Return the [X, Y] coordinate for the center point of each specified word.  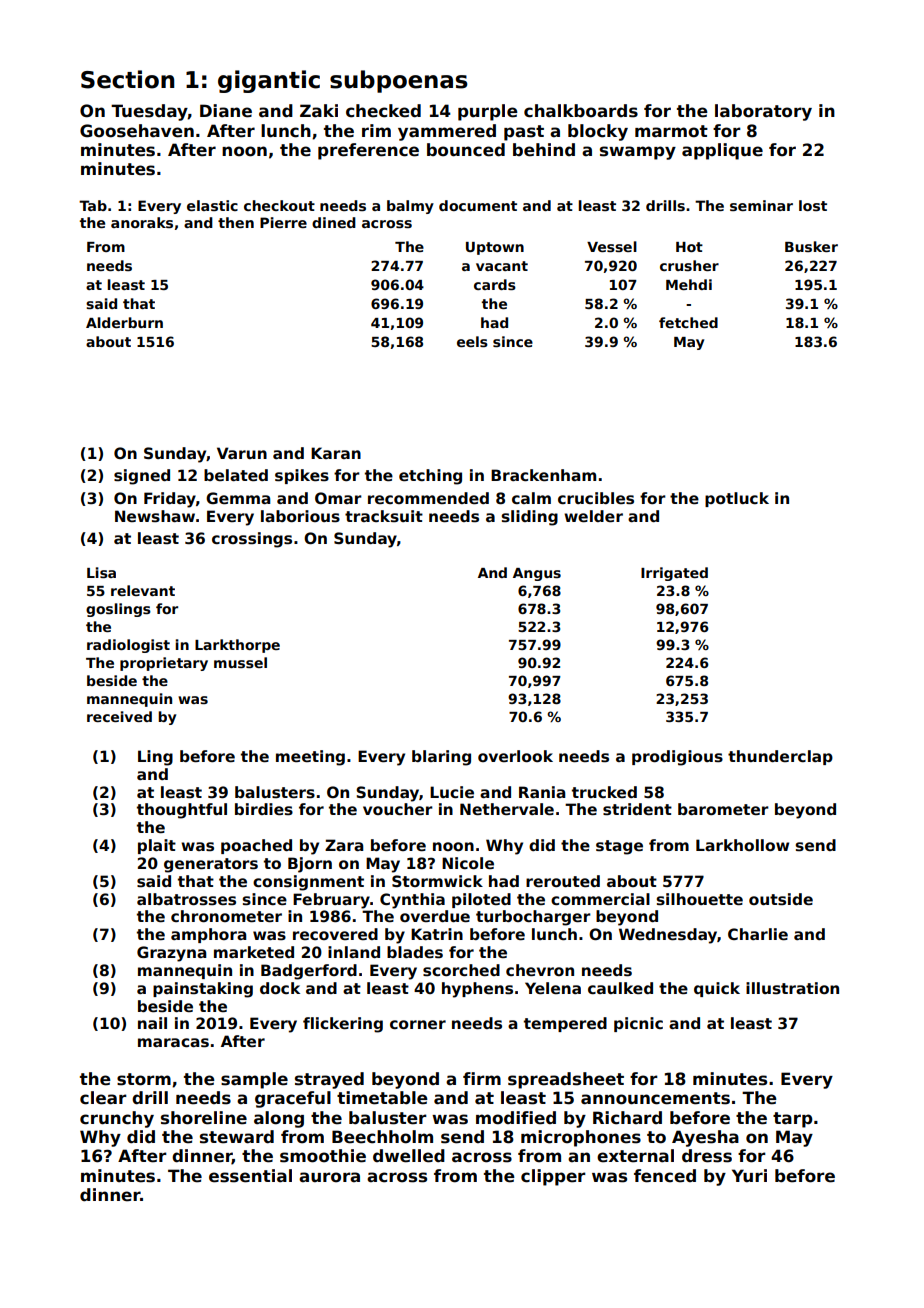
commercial [600, 899]
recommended [428, 498]
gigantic [269, 81]
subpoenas [399, 81]
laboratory [763, 112]
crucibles [596, 498]
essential [250, 1176]
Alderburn [124, 322]
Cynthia [412, 901]
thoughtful [182, 811]
